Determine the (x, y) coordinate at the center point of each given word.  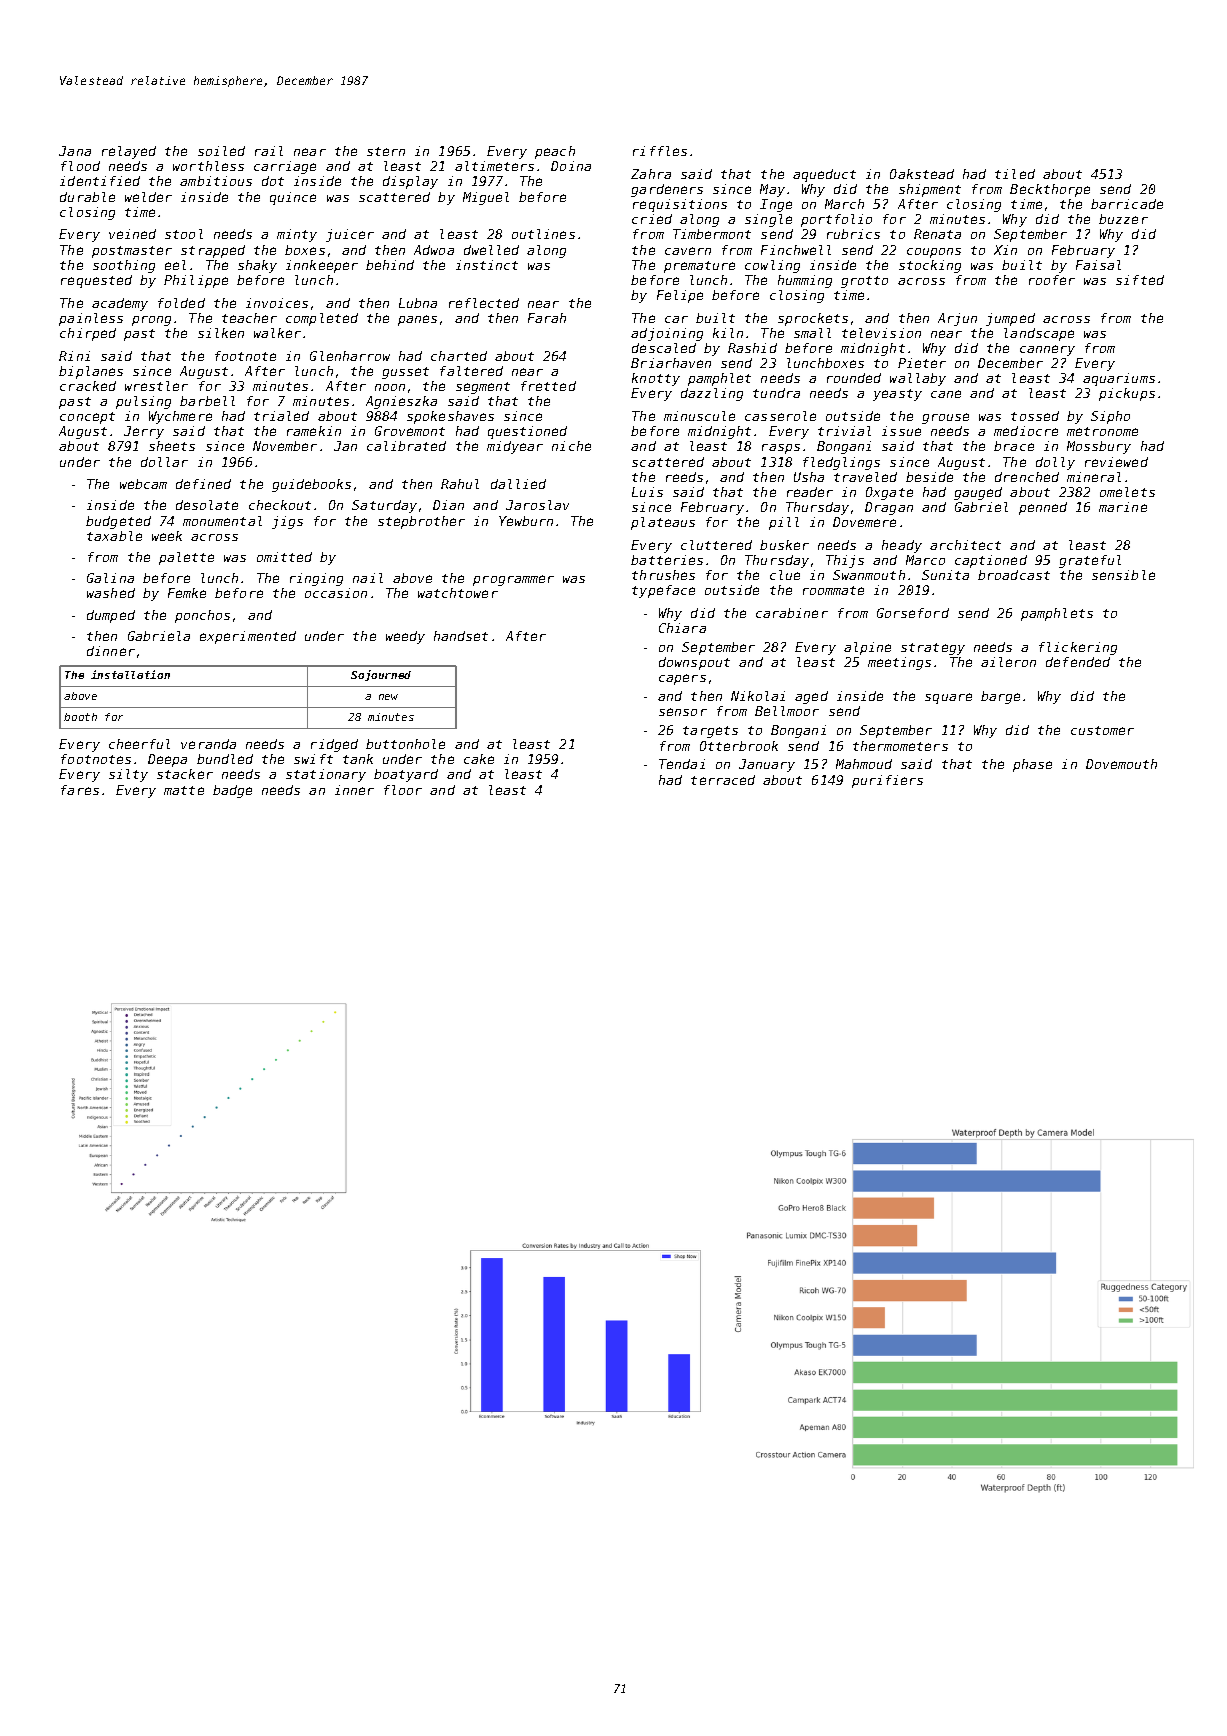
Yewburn (526, 521)
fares (80, 790)
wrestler (156, 386)
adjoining (667, 334)
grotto (864, 282)
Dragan (889, 508)
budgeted (118, 522)
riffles (660, 151)
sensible (1123, 575)
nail (368, 578)
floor (403, 790)
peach (555, 152)
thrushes (663, 575)
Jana (75, 151)
